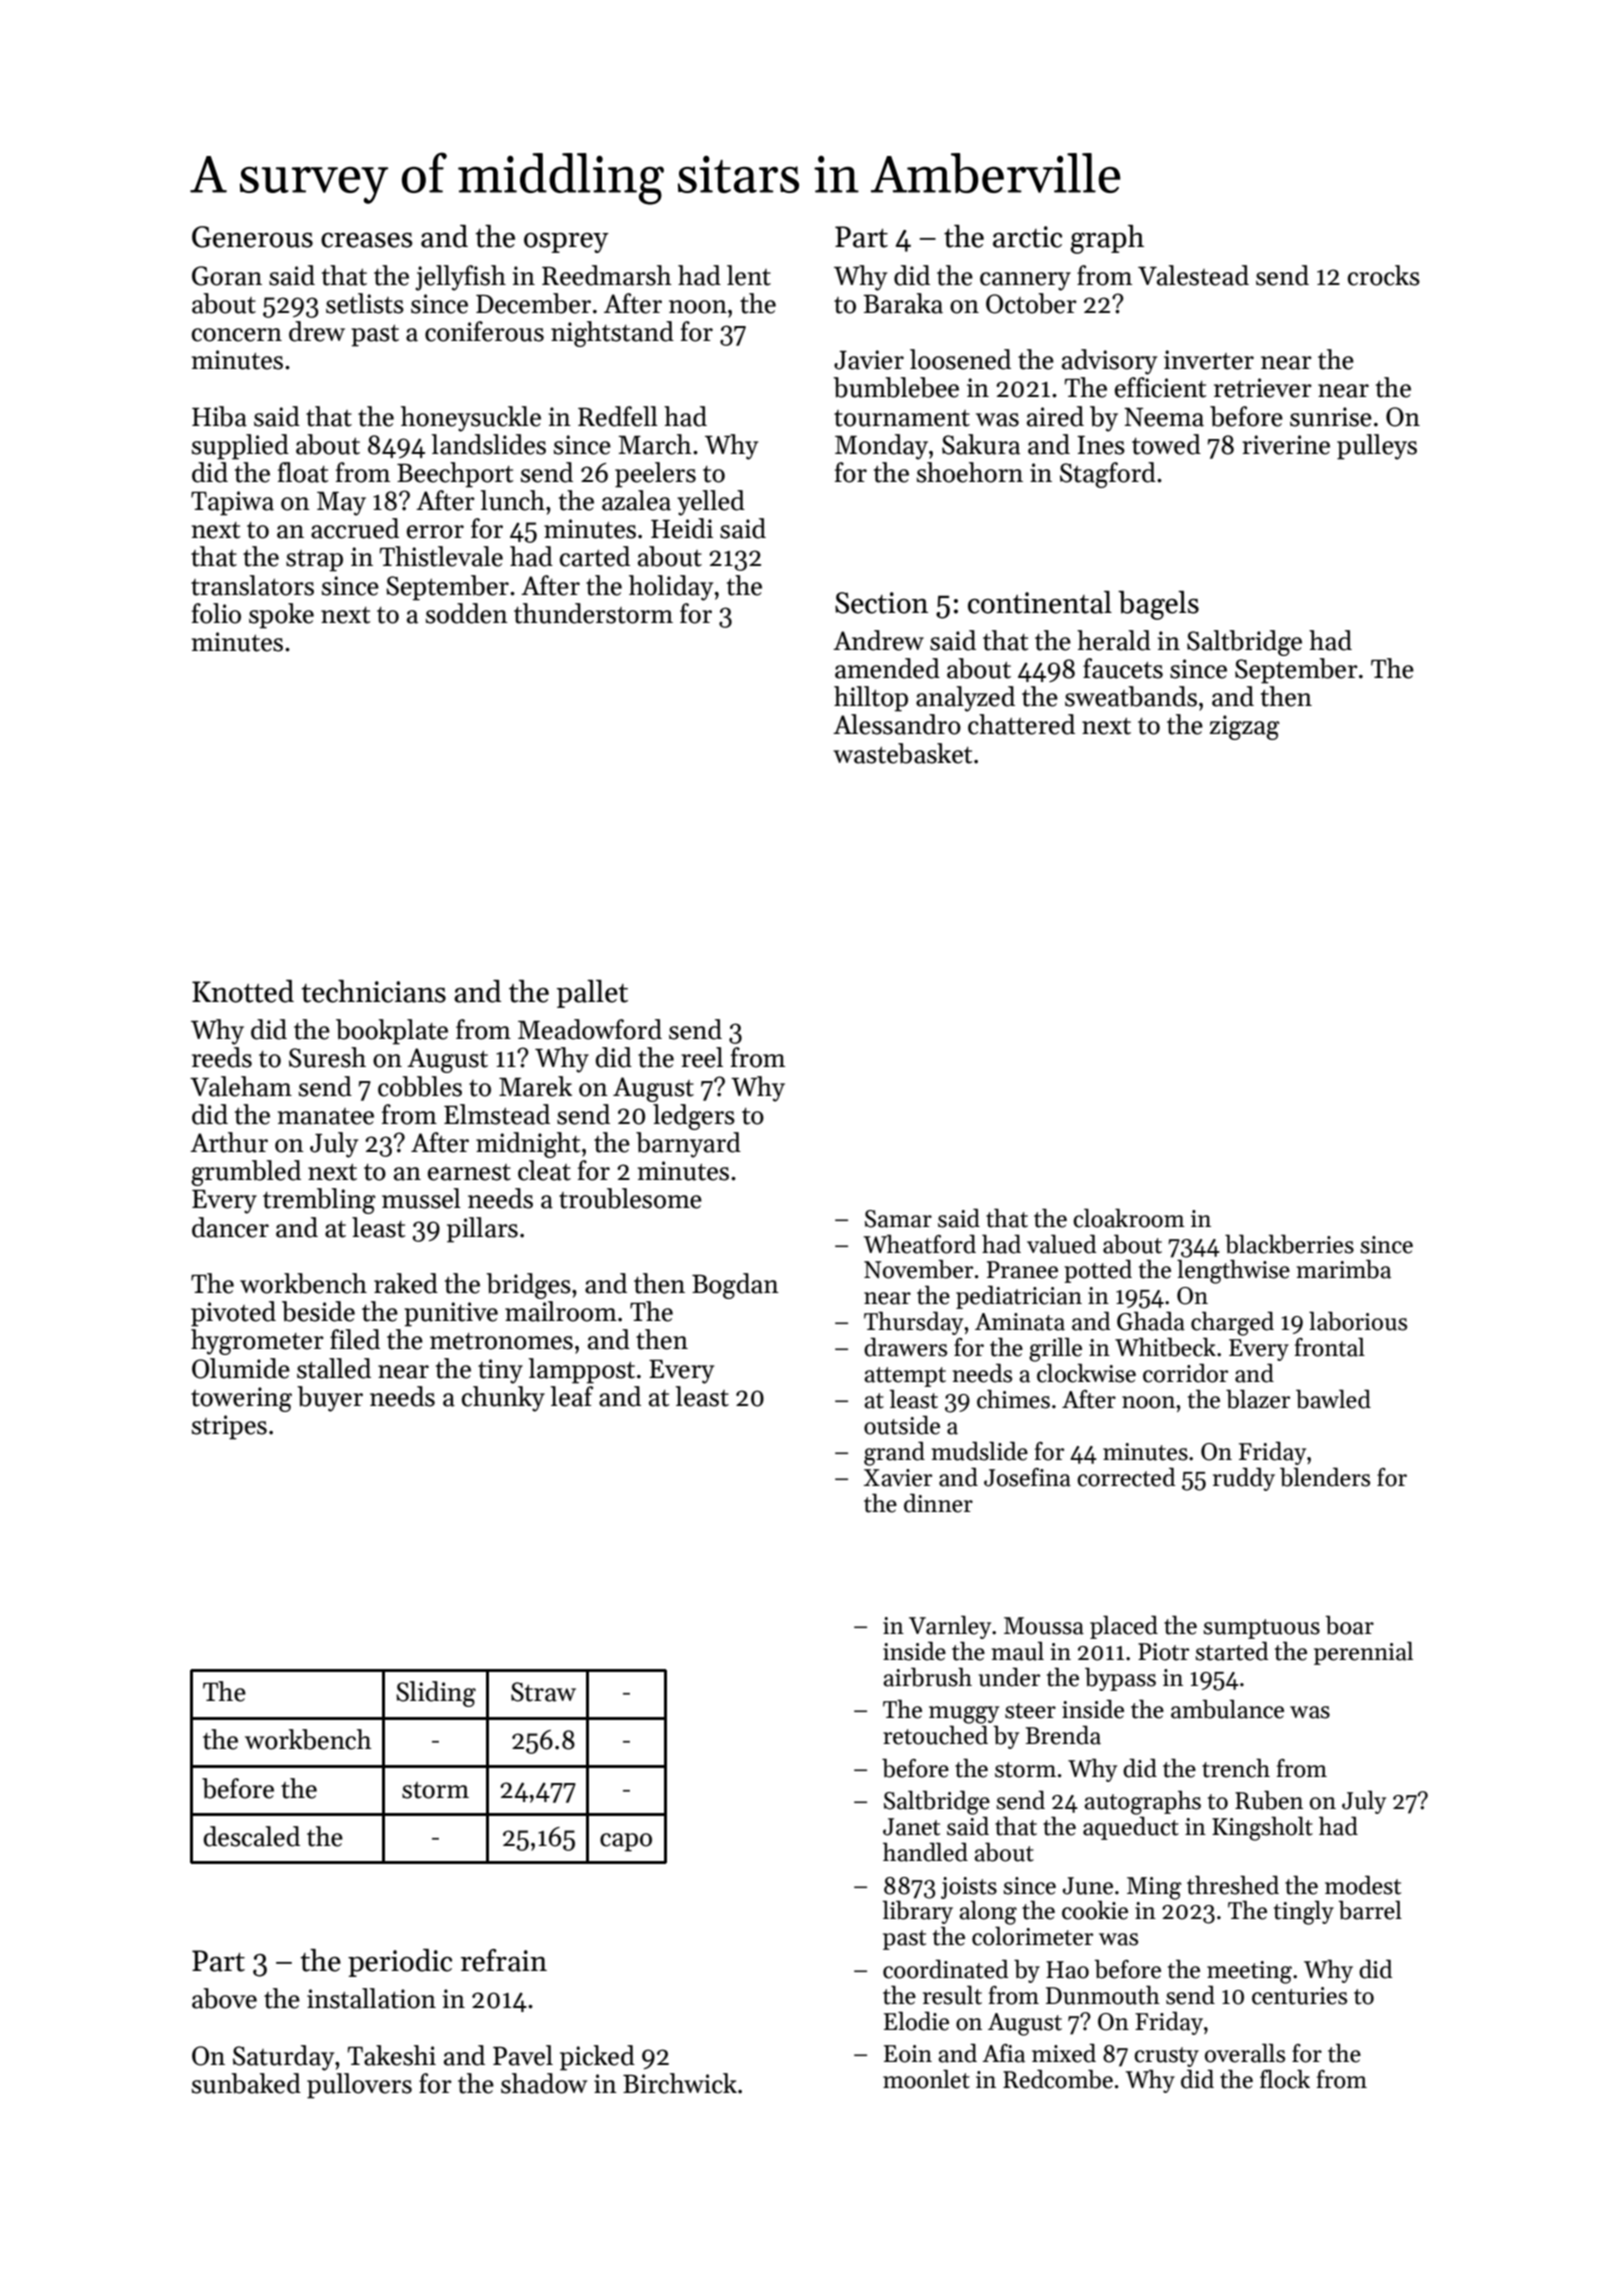  Describe the element at coordinates (702, 1057) in the page. I see `reel` at that location.
